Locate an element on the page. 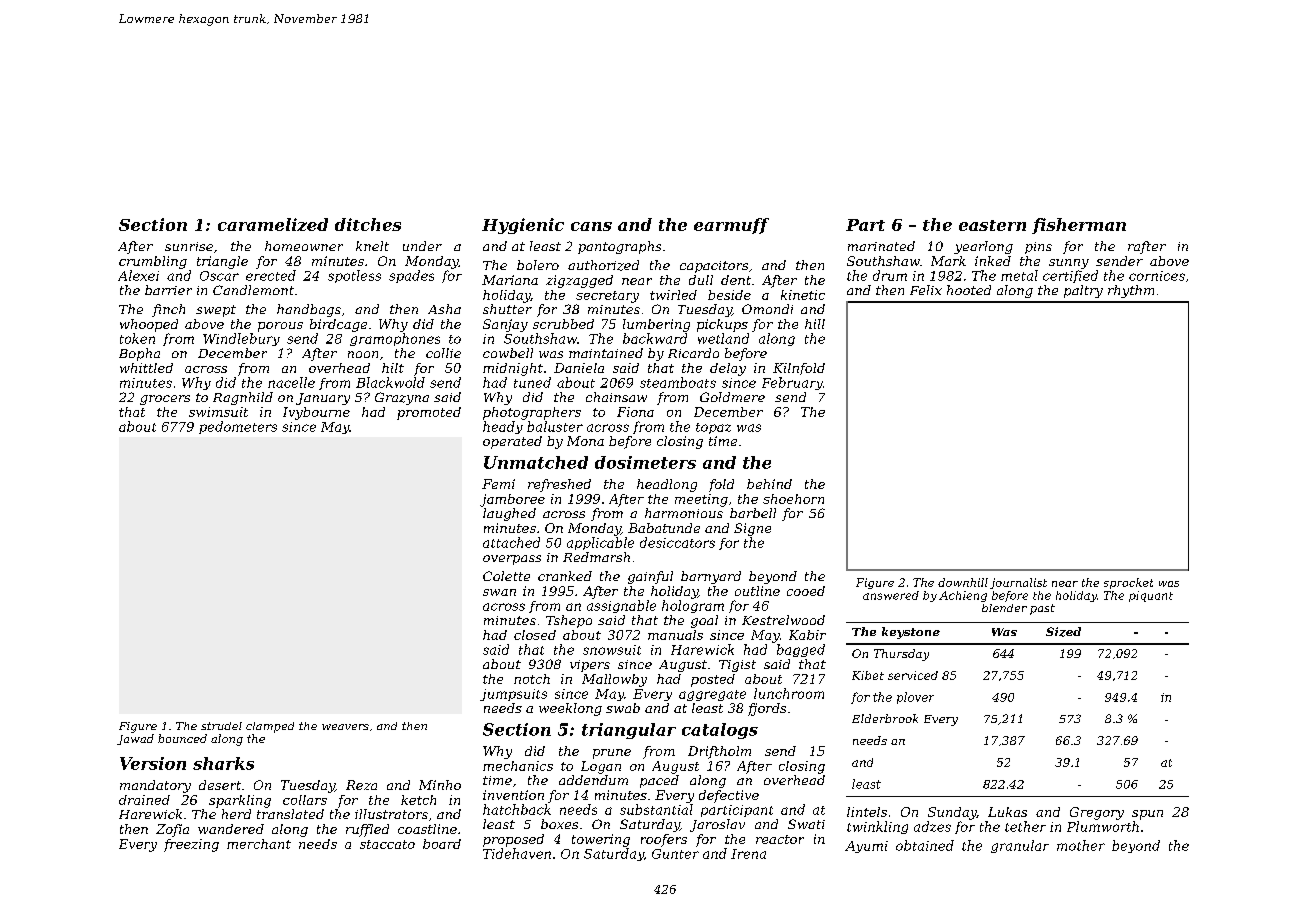  Ivybourne is located at coordinates (316, 413).
